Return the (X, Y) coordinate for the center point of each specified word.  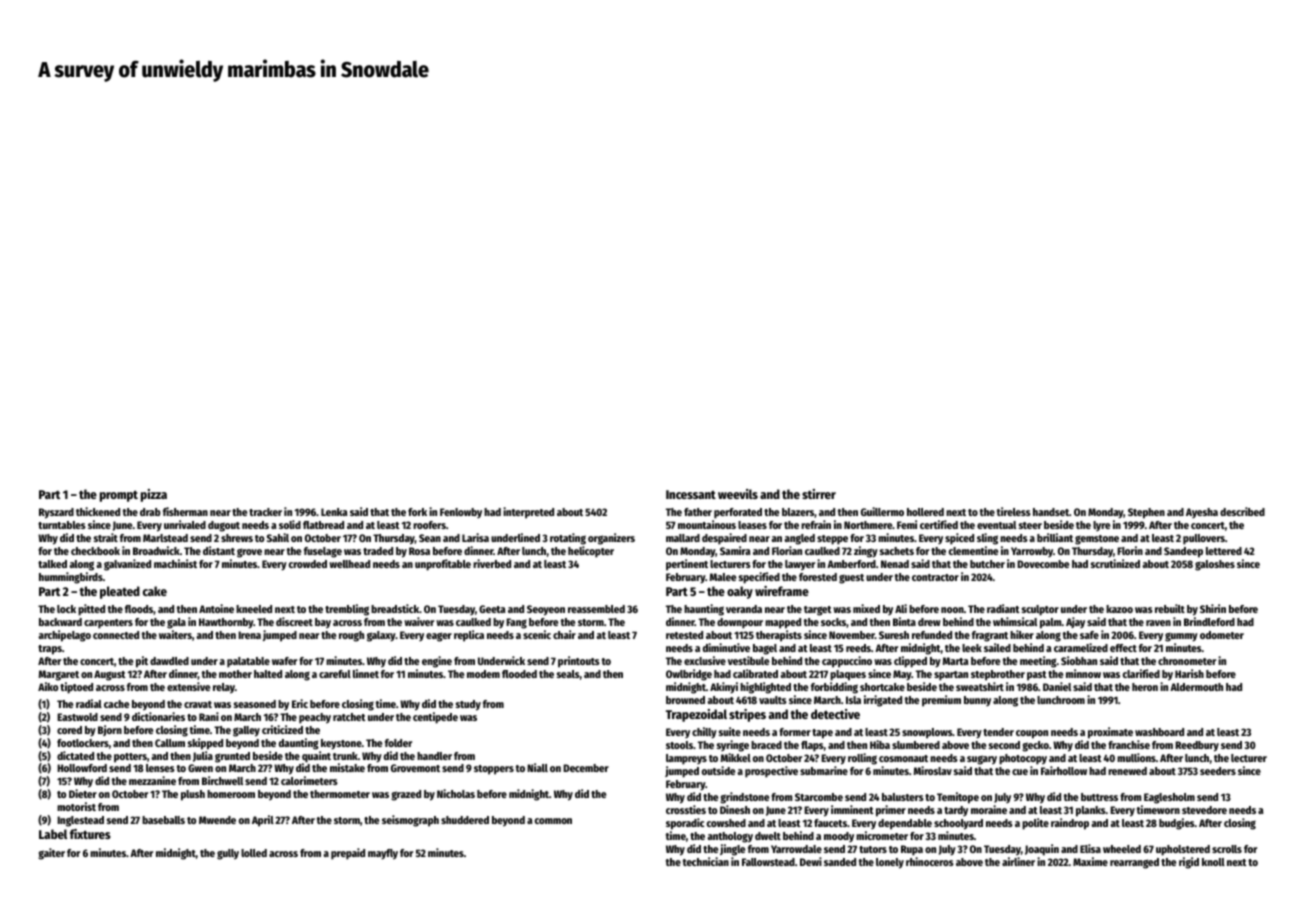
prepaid (348, 854)
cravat (198, 704)
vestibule (748, 660)
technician (706, 861)
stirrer (819, 494)
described (1242, 511)
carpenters (108, 624)
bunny (977, 701)
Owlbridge (689, 675)
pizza (154, 495)
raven (1158, 623)
